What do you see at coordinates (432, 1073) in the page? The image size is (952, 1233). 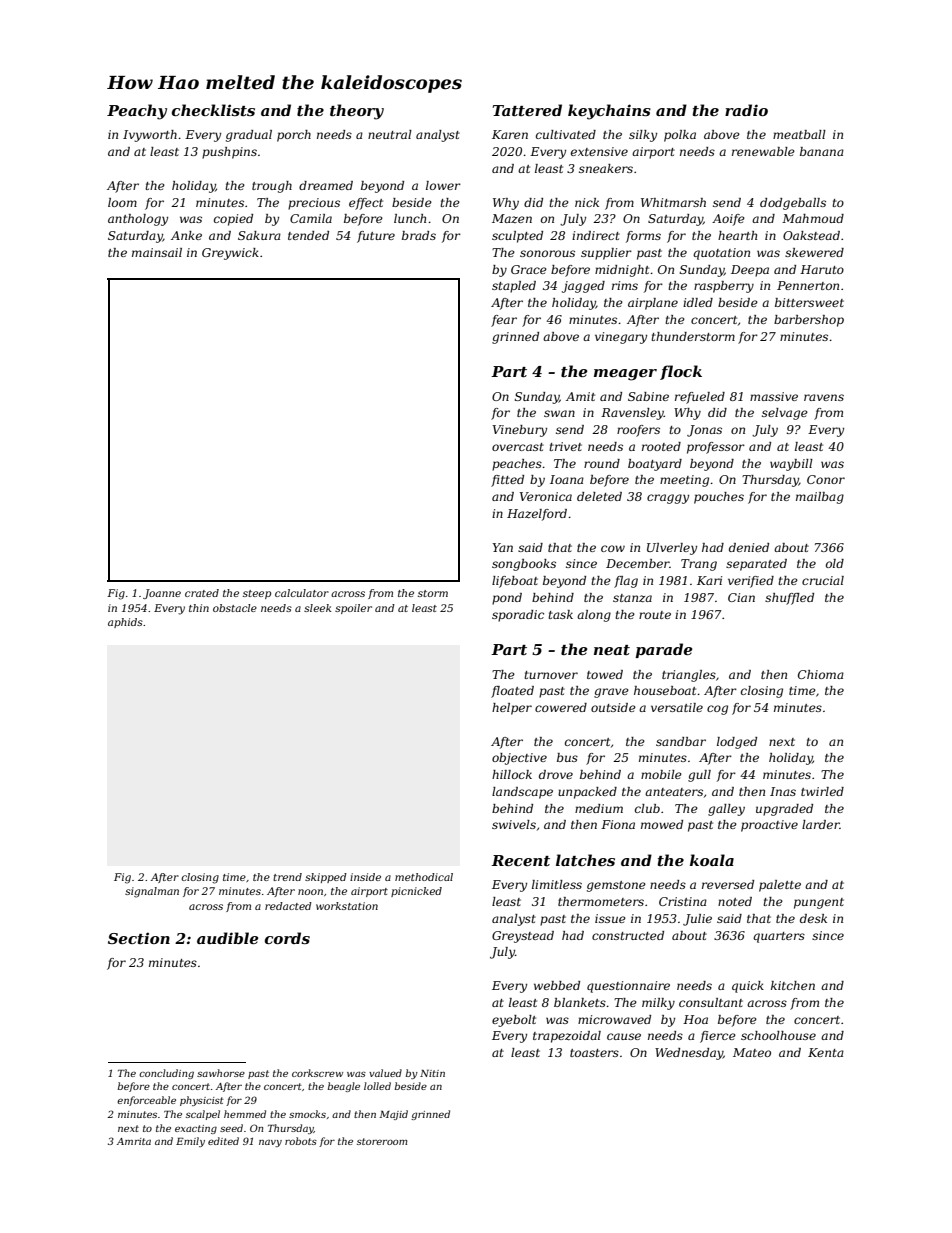 I see `Nitin` at bounding box center [432, 1073].
